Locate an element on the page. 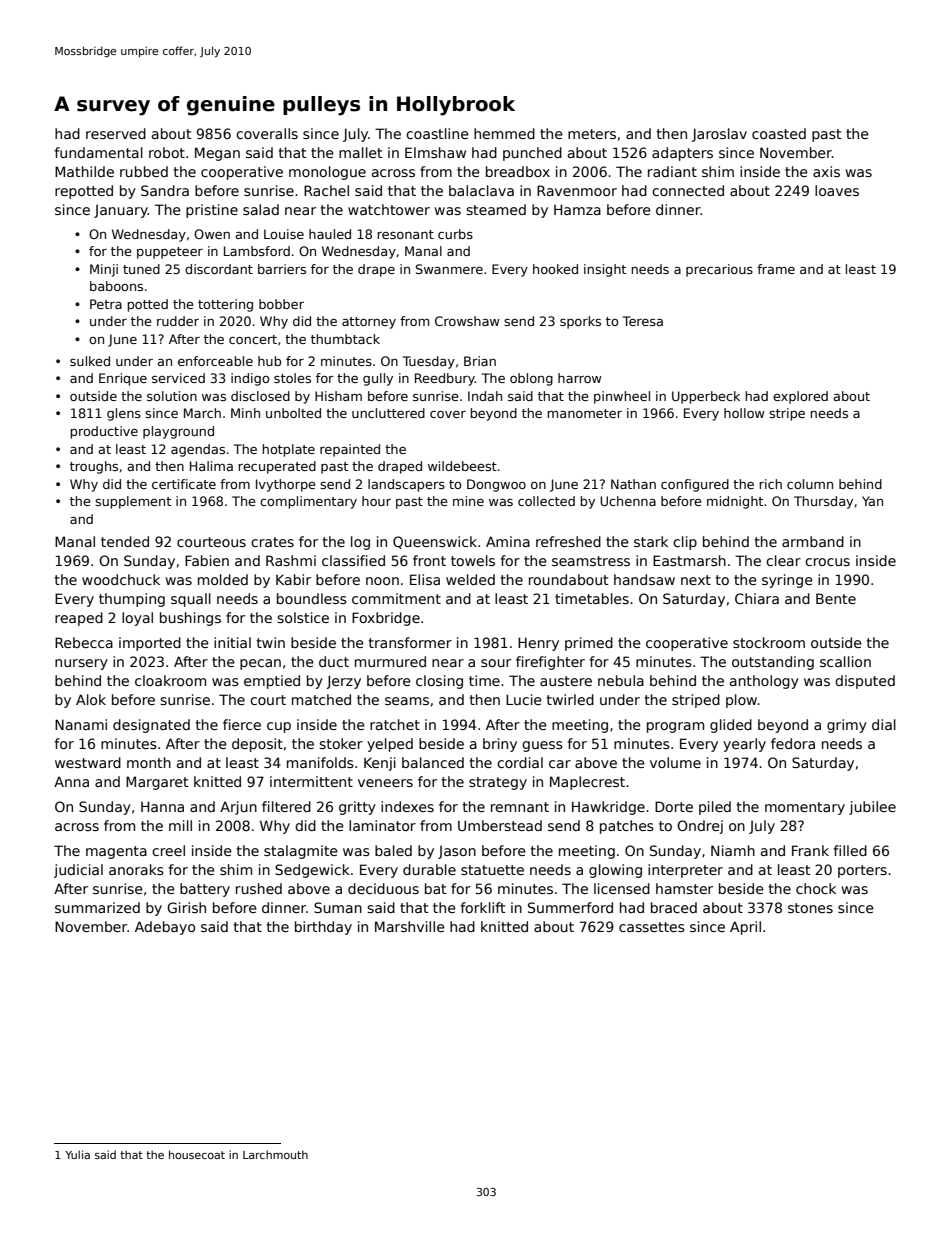 The image size is (952, 1233). supplement is located at coordinates (133, 502).
